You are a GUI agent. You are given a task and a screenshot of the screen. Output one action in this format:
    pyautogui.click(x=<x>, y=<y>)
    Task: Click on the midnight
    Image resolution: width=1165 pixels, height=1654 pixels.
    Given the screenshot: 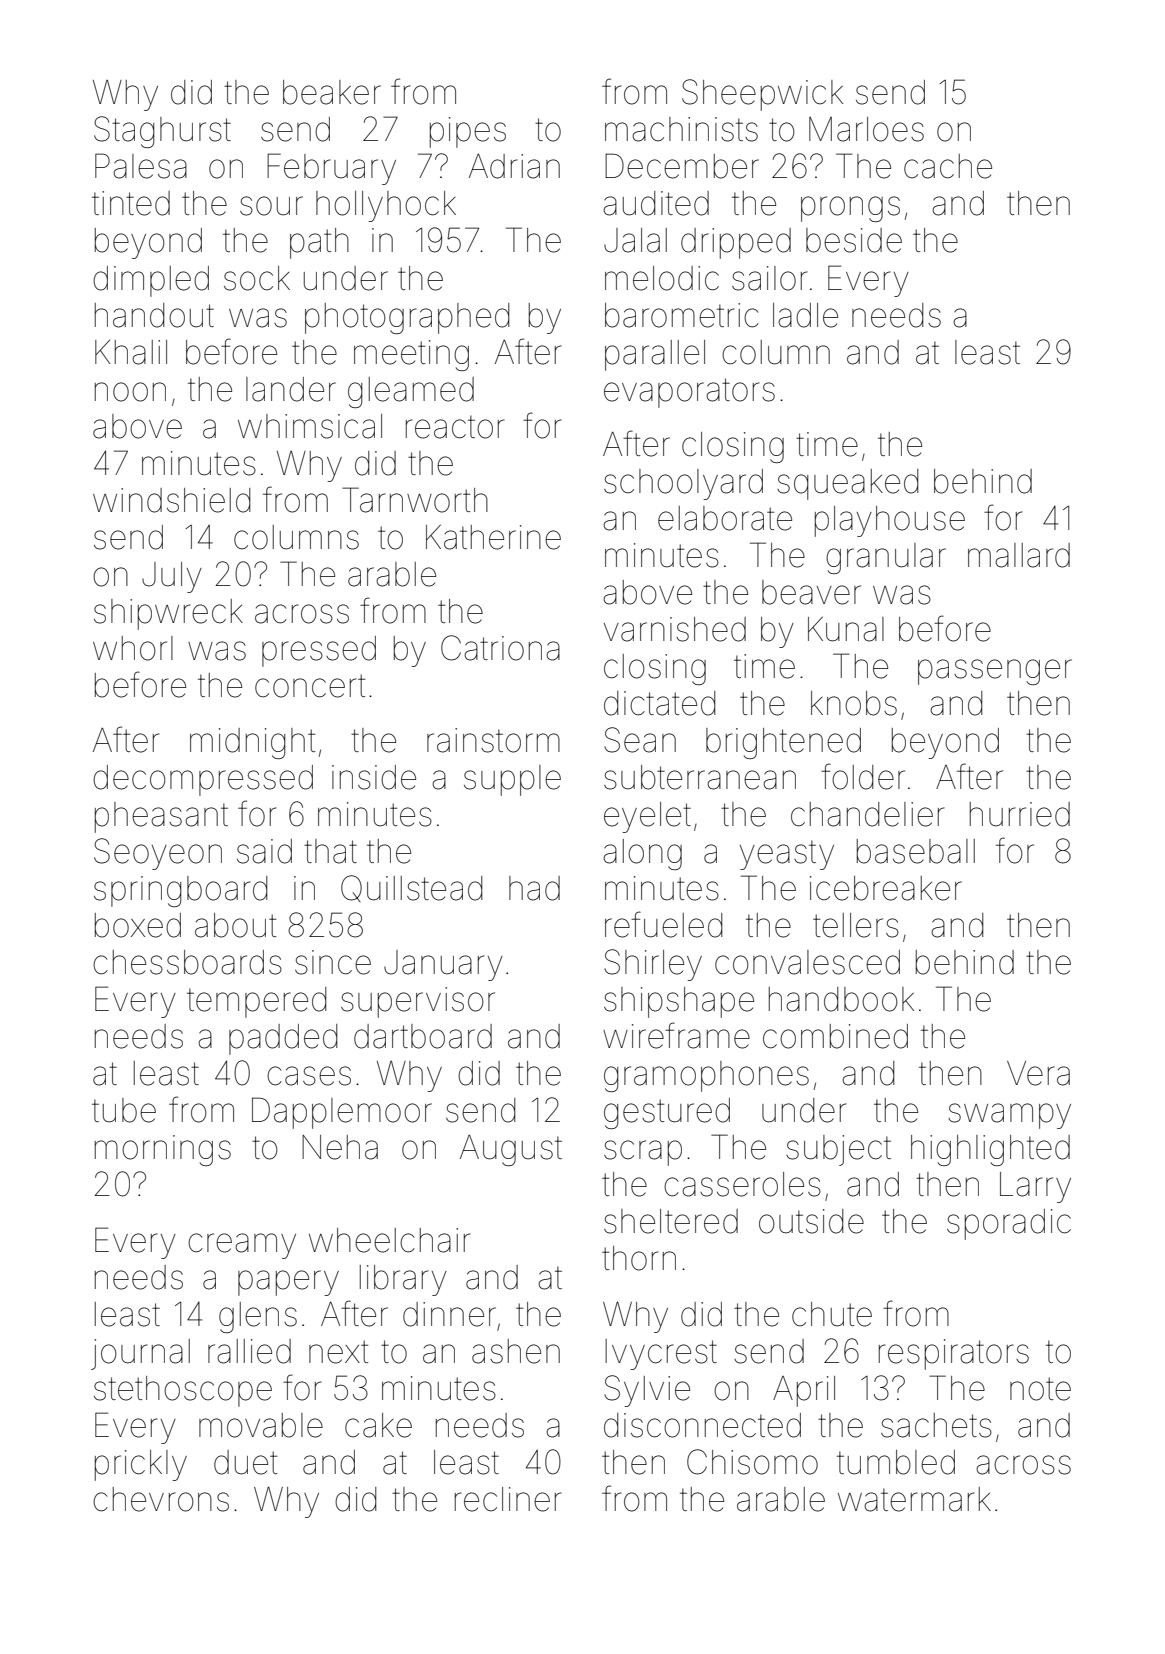 What is the action you would take?
    pyautogui.click(x=253, y=743)
